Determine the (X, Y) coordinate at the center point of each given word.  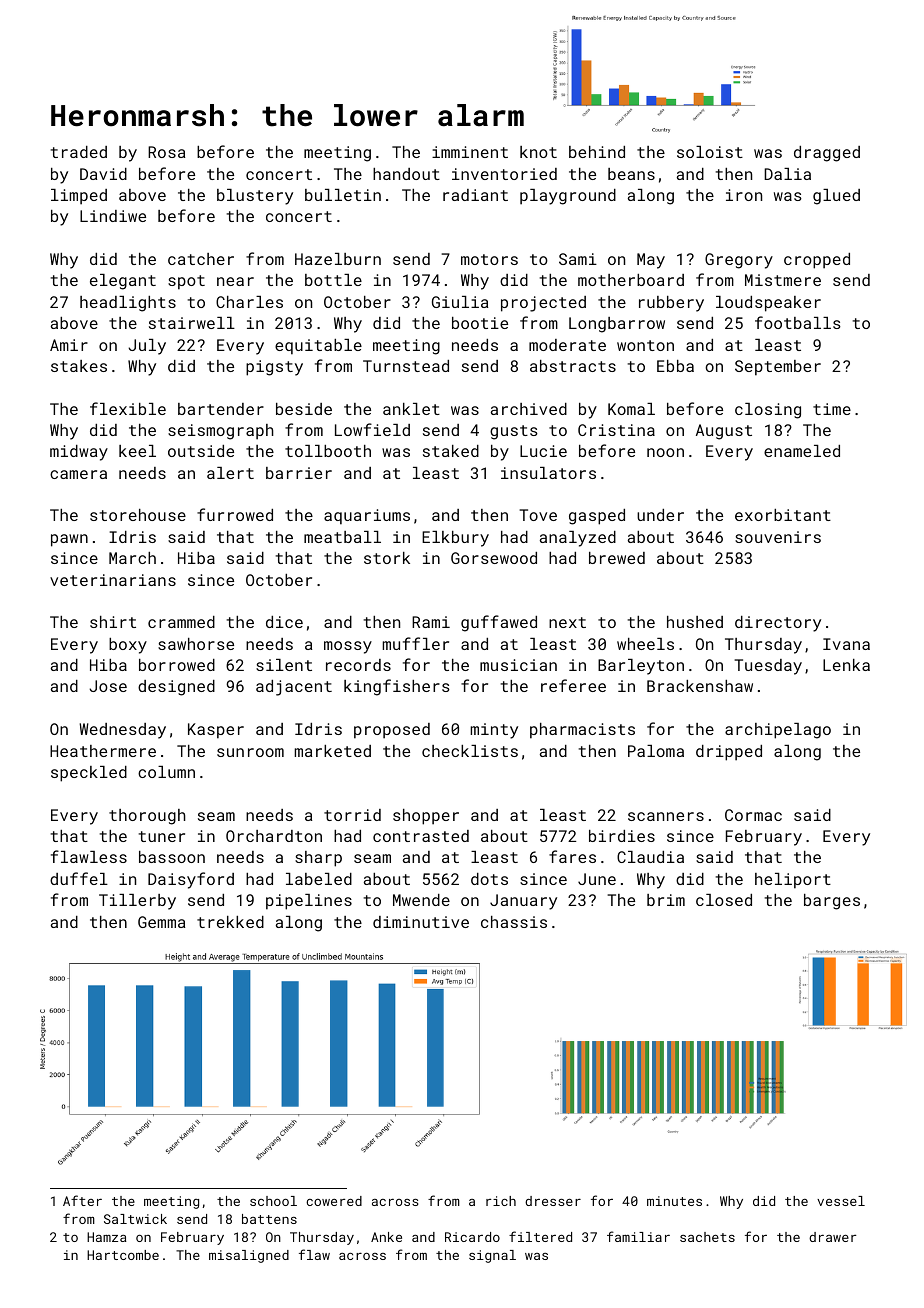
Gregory (739, 261)
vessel (841, 1201)
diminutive (421, 922)
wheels (645, 644)
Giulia (460, 302)
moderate (567, 345)
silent (284, 665)
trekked (230, 922)
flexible (128, 408)
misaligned (249, 1256)
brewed (617, 558)
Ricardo (472, 1237)
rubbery (671, 304)
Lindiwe (113, 216)
